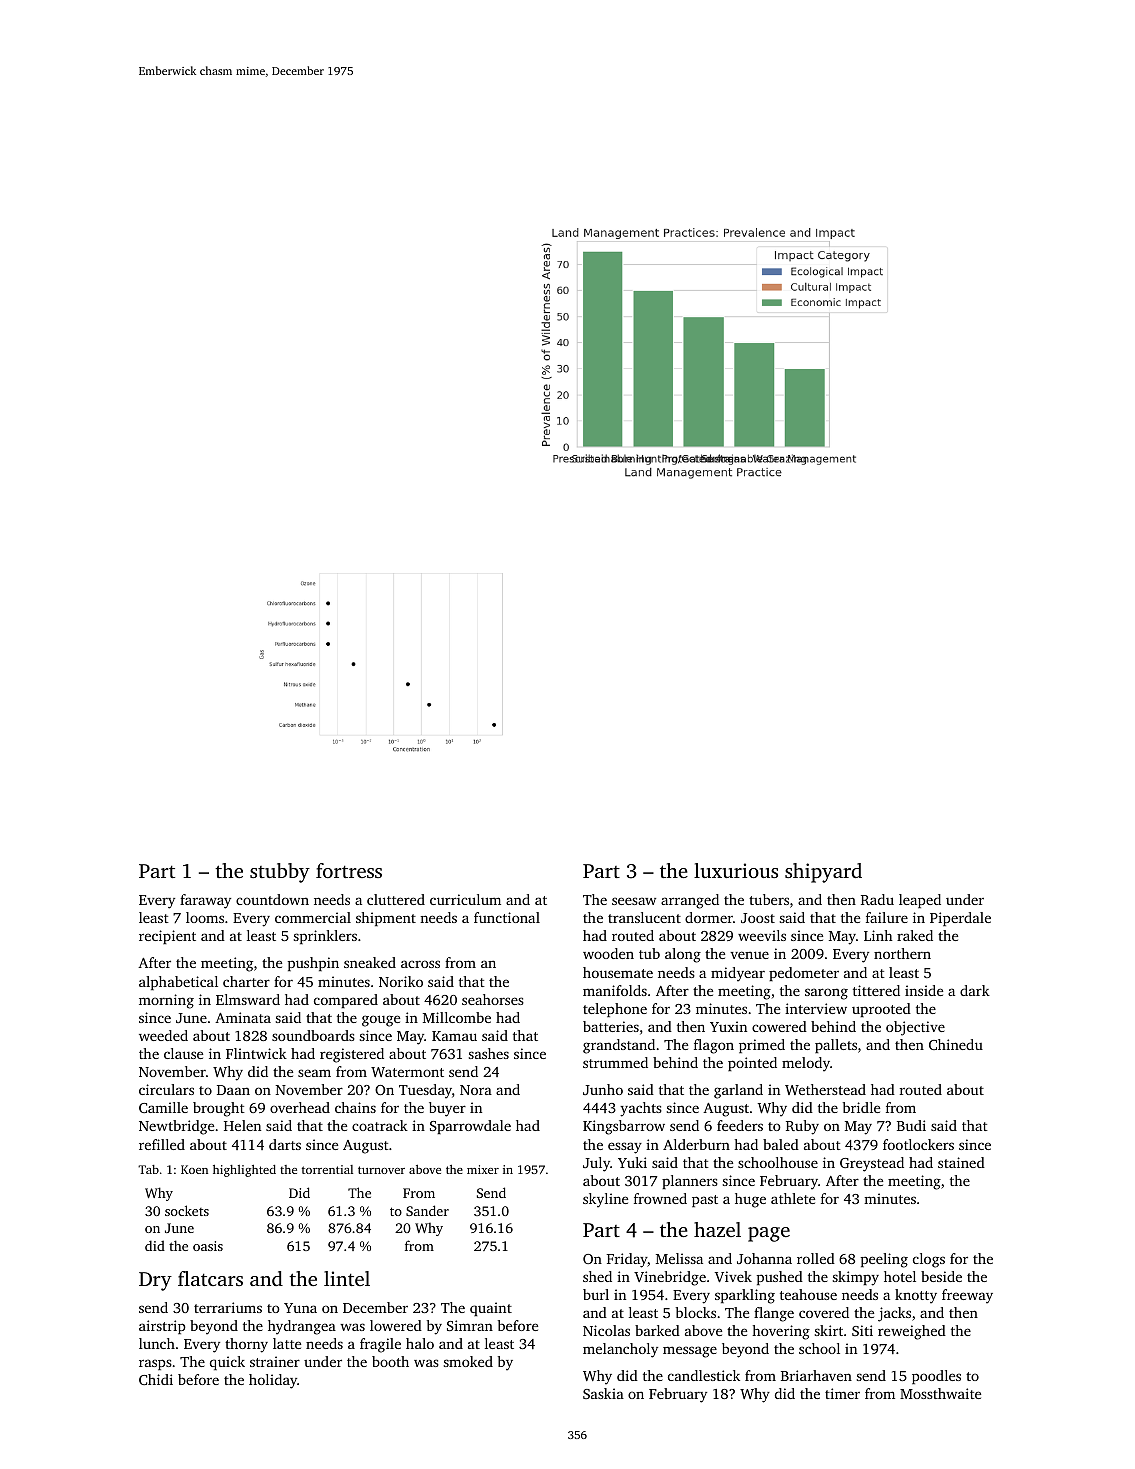  Describe the element at coordinates (427, 1210) in the image. I see `Sander` at that location.
